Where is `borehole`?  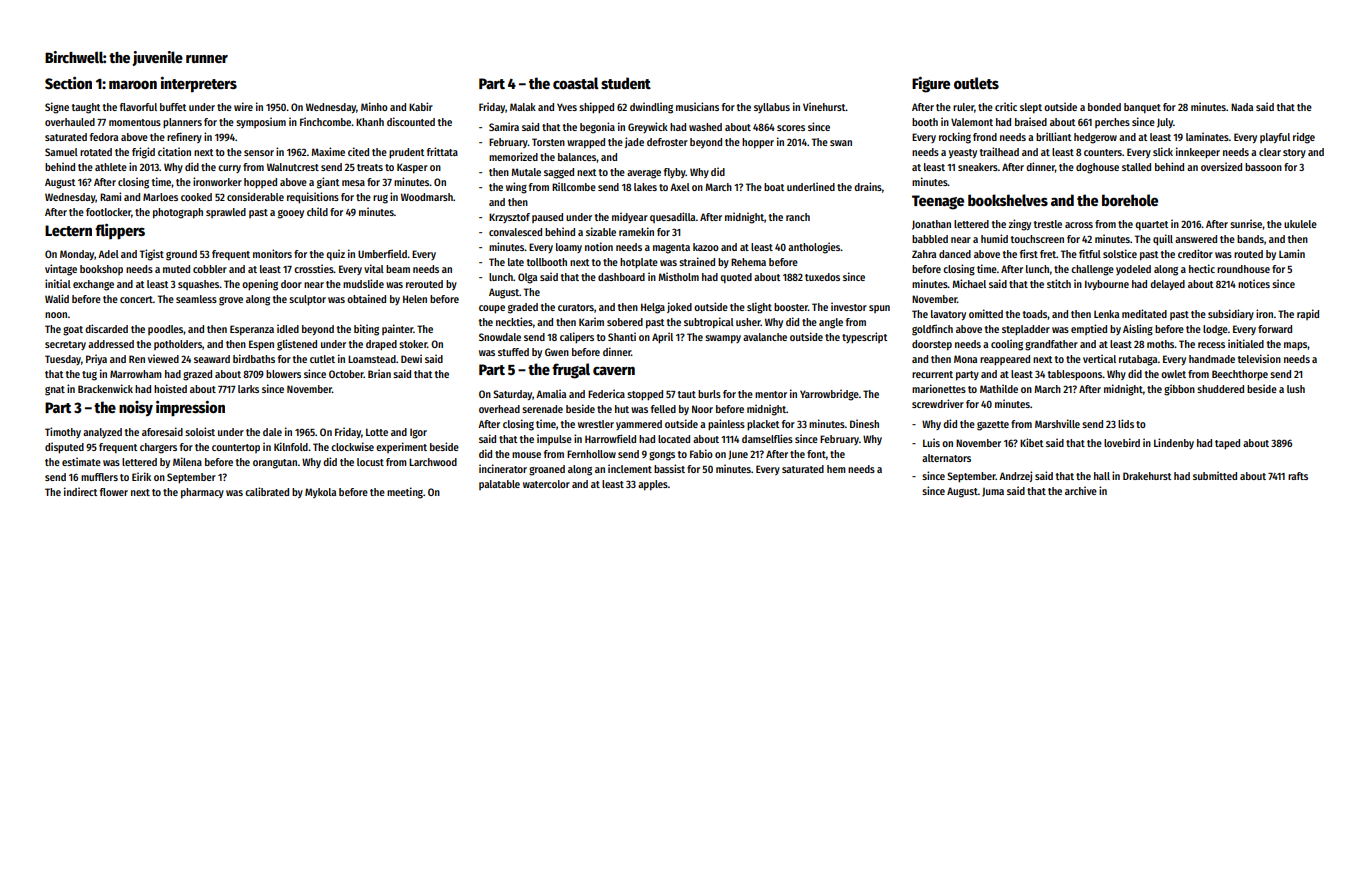
borehole is located at coordinates (1130, 200).
